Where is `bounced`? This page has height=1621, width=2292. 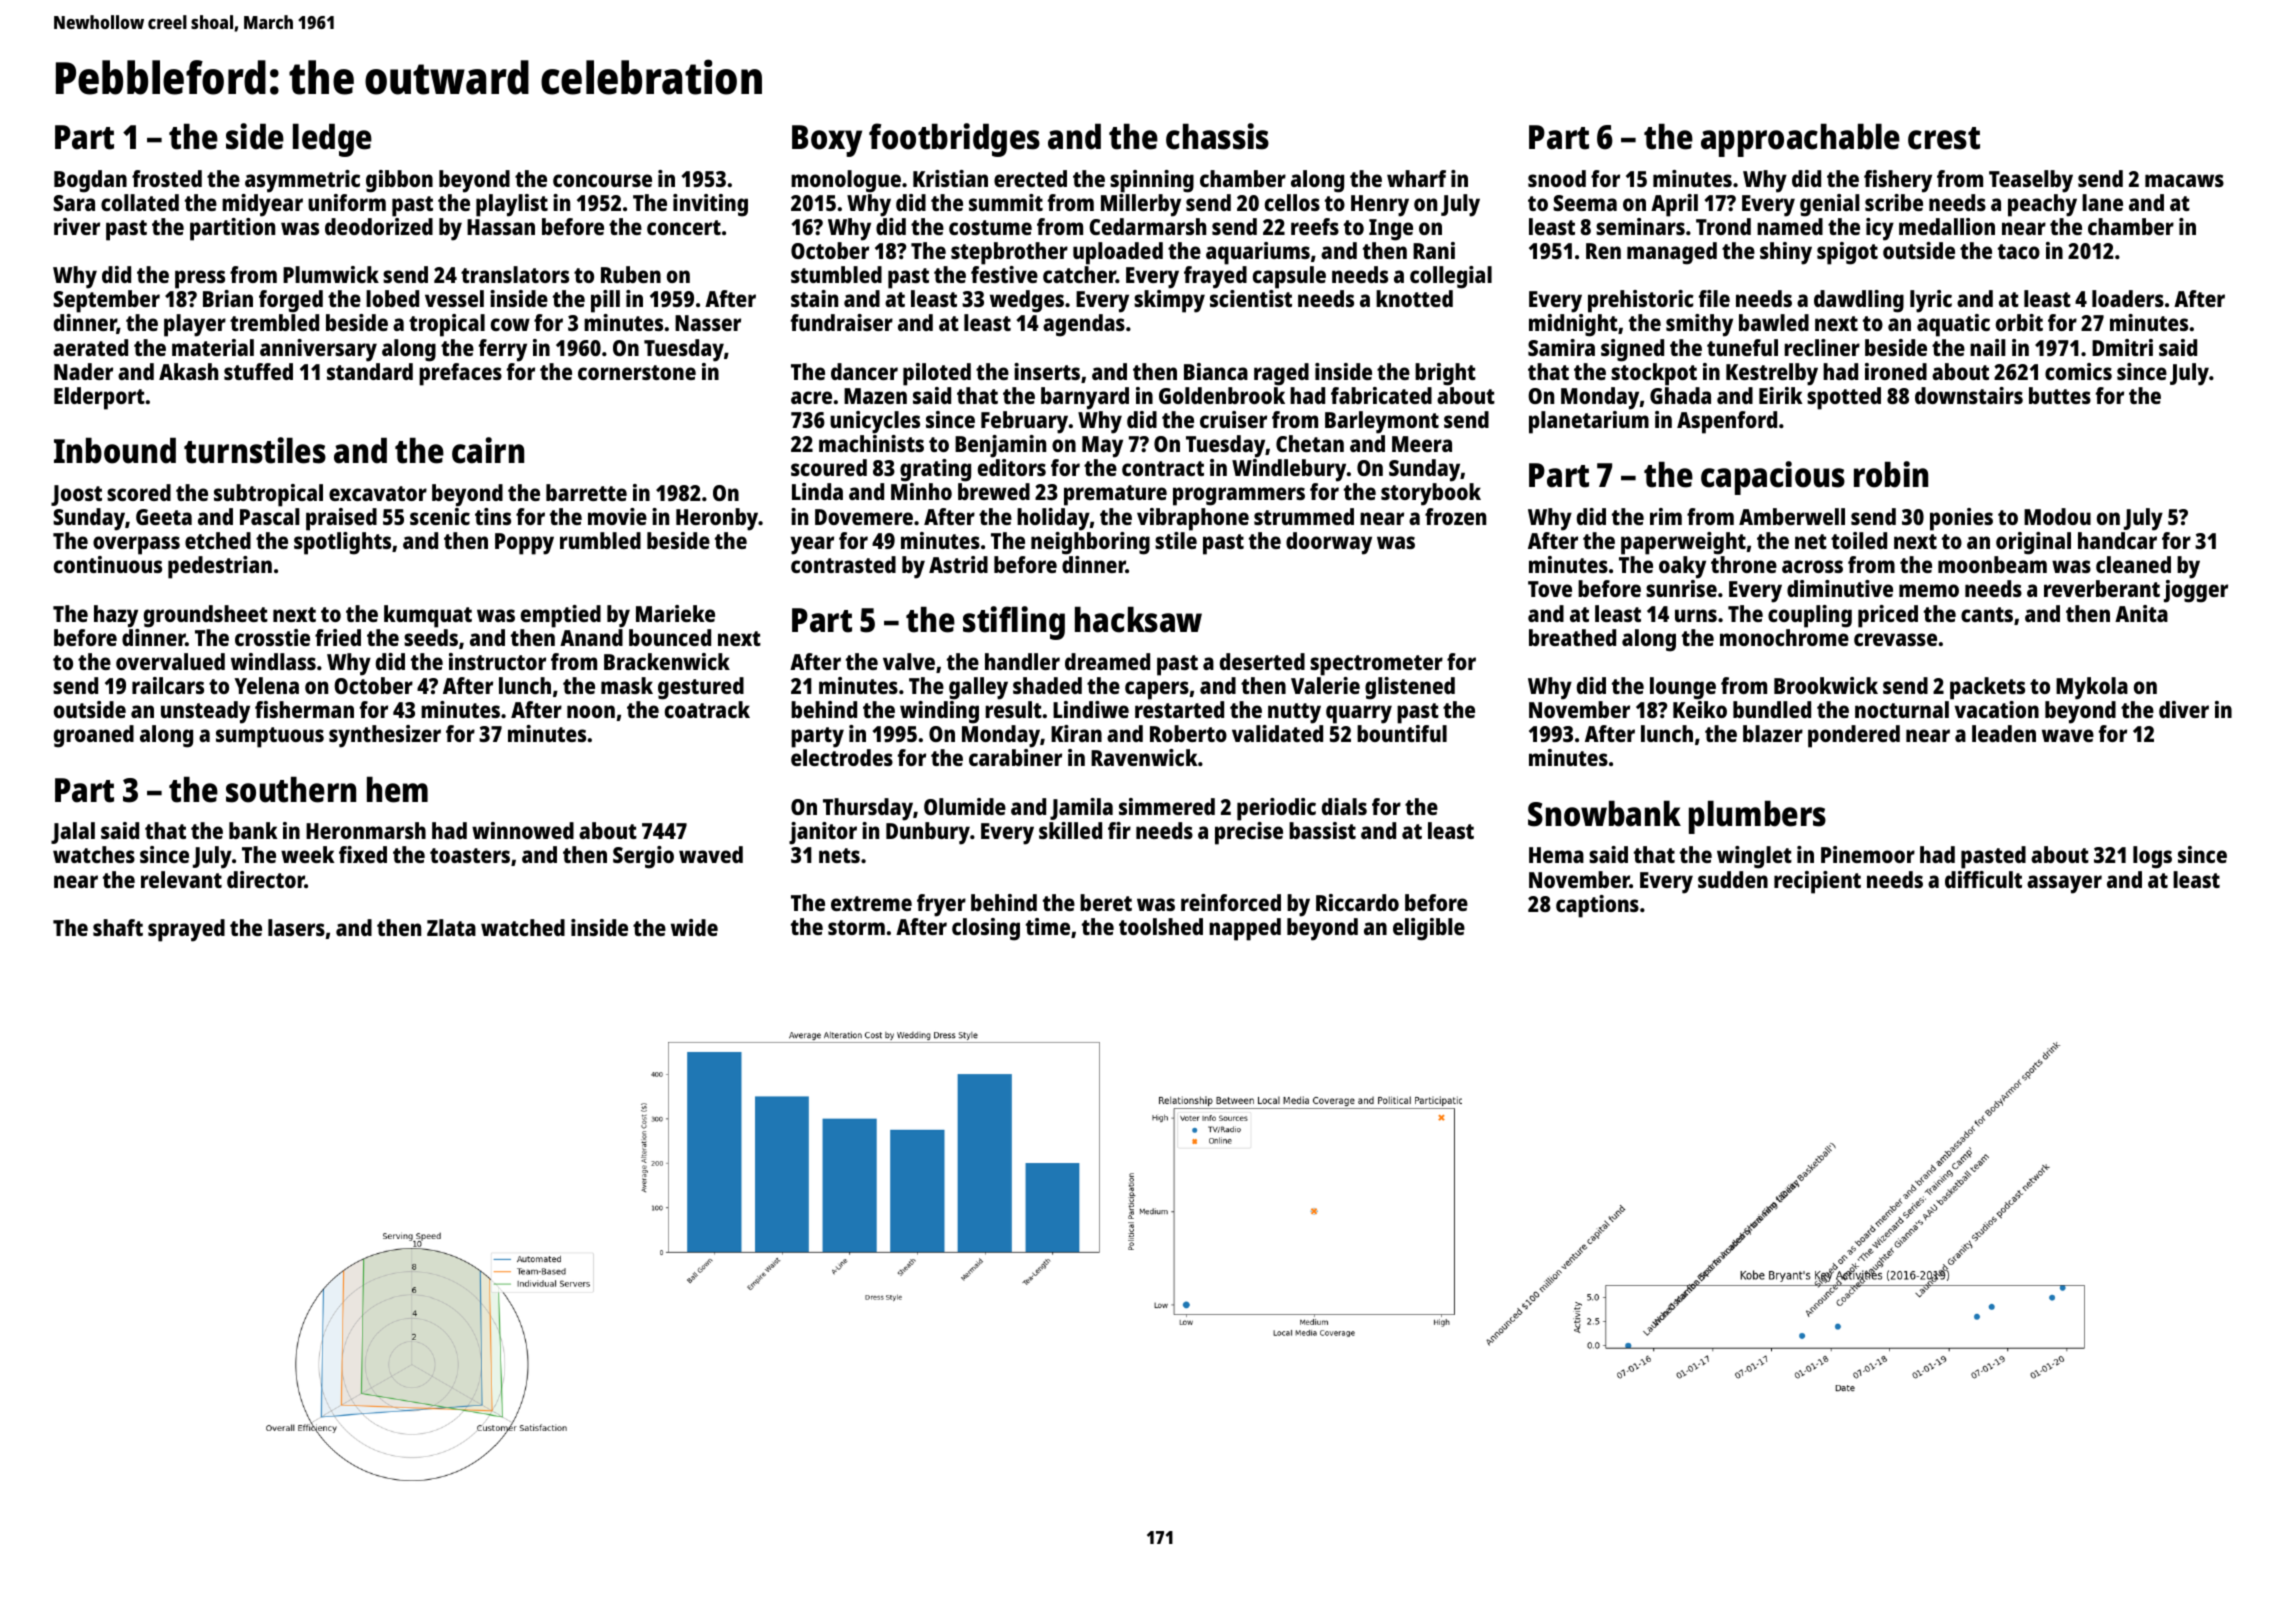 bounced is located at coordinates (670, 637).
